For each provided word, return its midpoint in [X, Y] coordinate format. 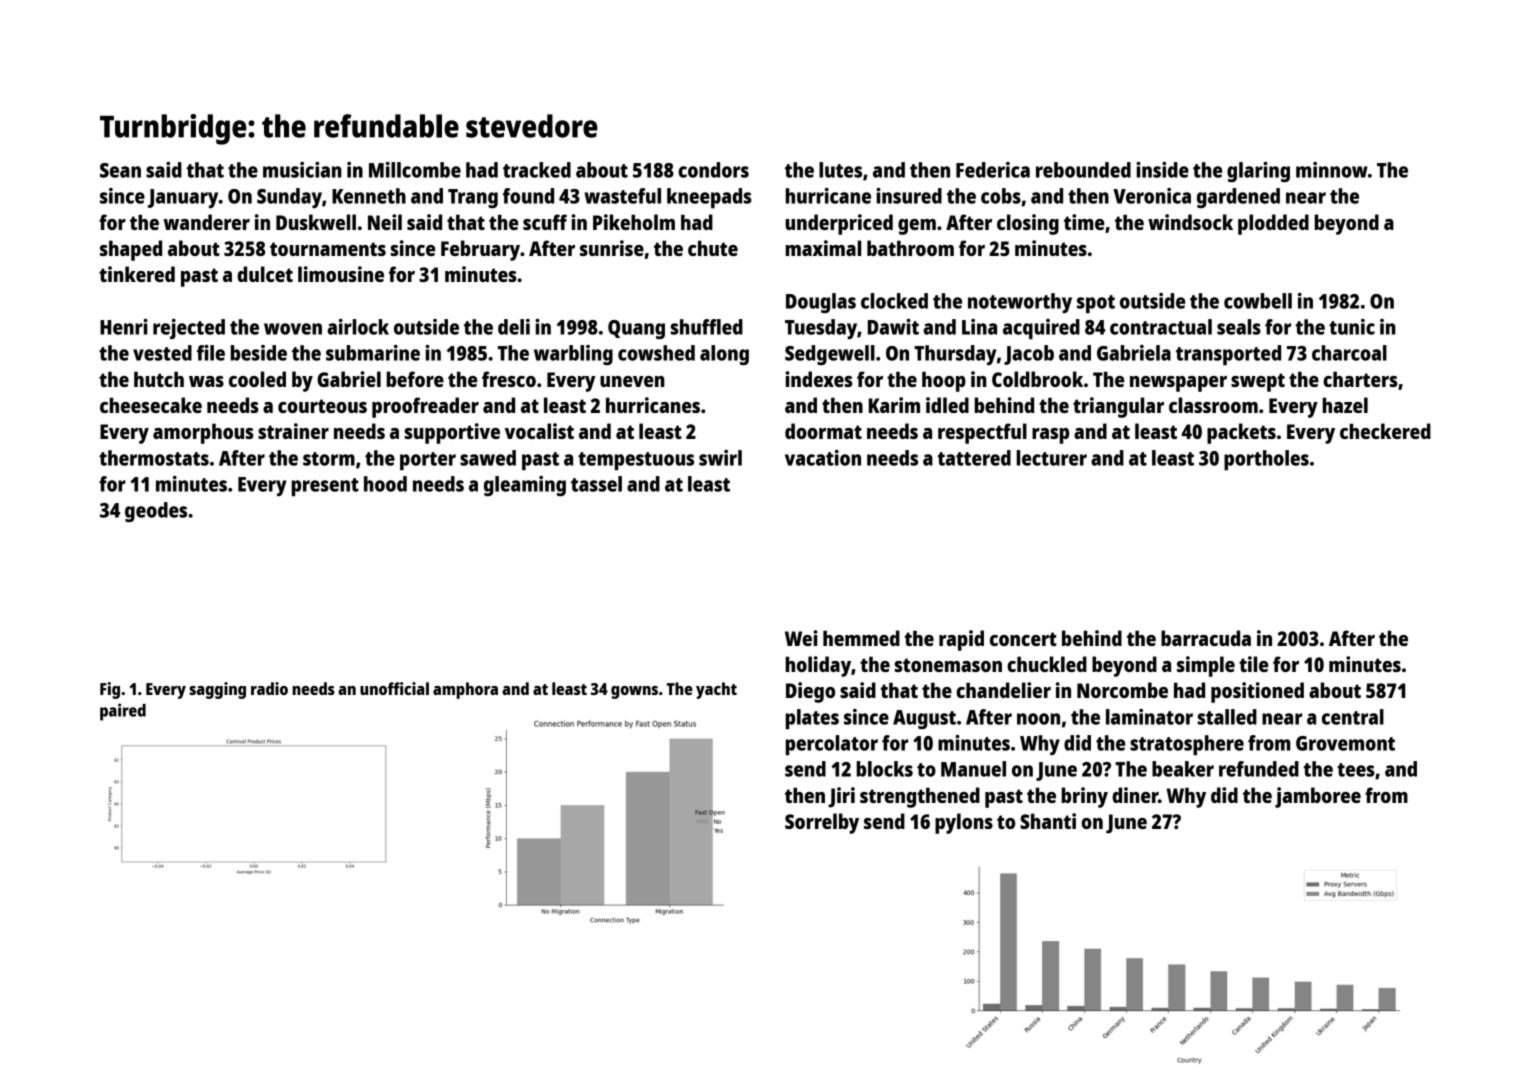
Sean [120, 170]
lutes [840, 170]
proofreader [425, 407]
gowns [634, 692]
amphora [465, 690]
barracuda [1206, 638]
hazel [1345, 405]
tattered [974, 458]
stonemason [948, 665]
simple [1206, 666]
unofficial [394, 688]
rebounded [1083, 170]
